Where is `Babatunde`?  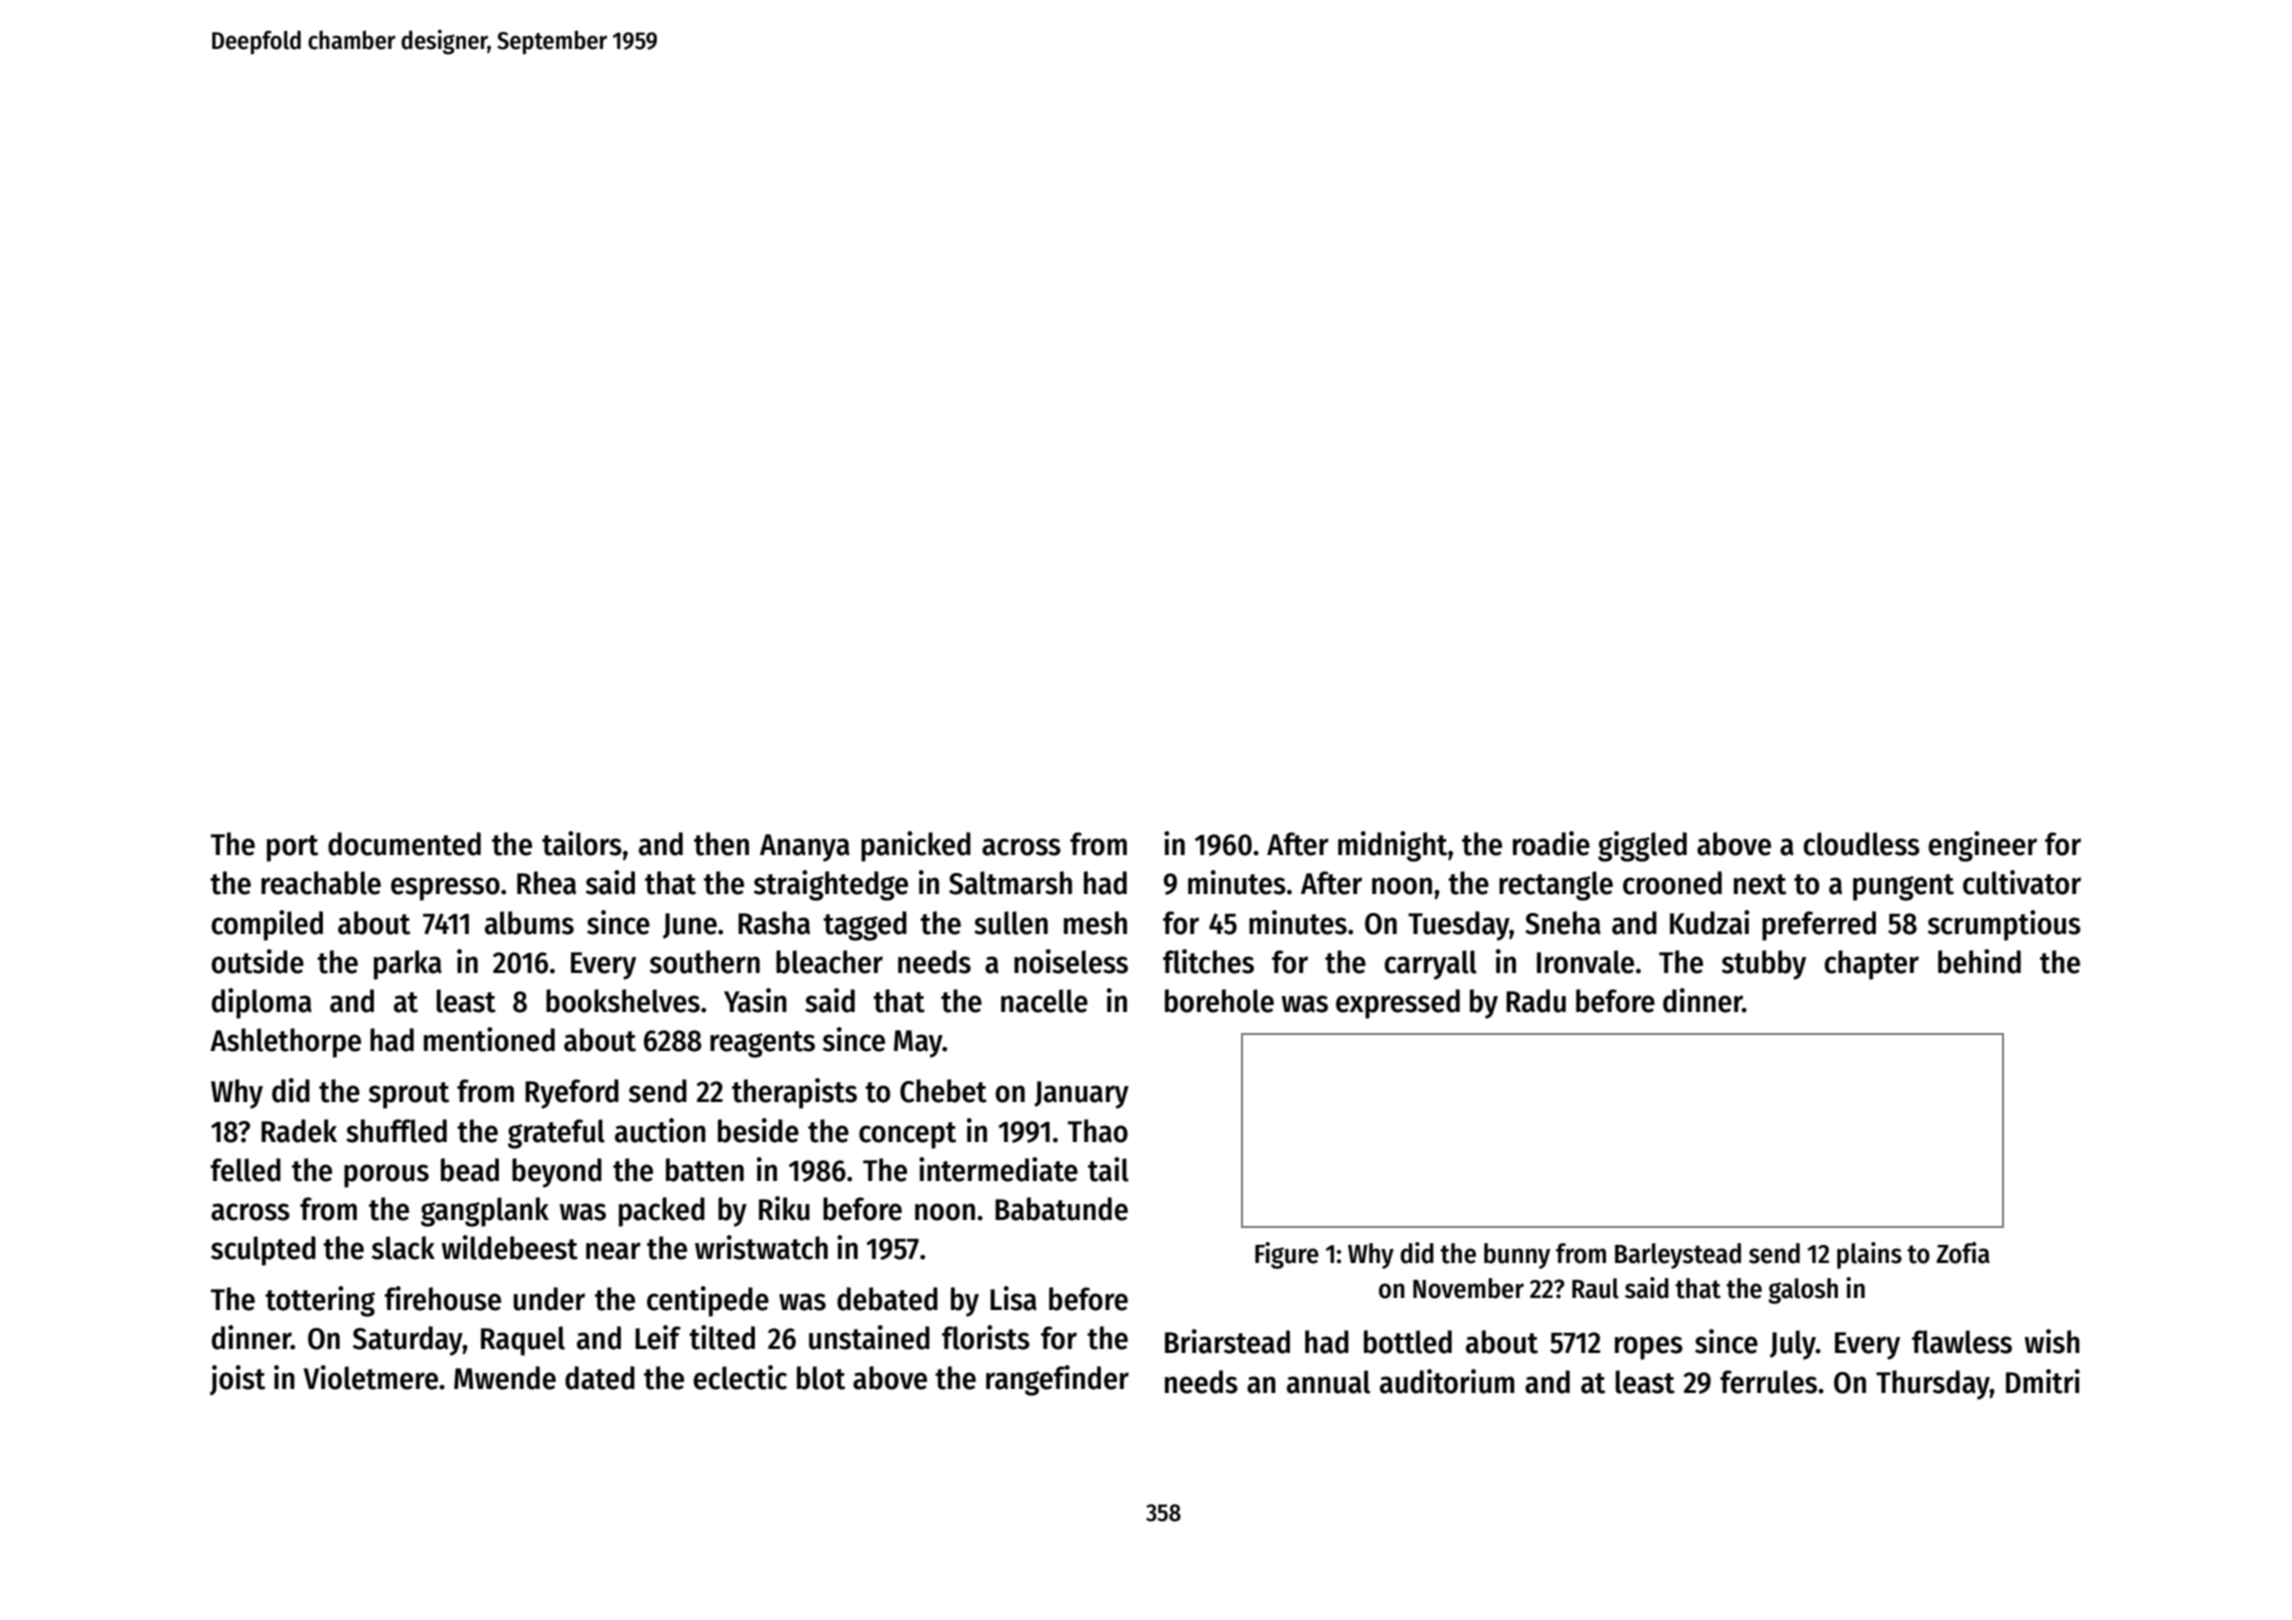
Babatunde is located at coordinates (1061, 1209).
